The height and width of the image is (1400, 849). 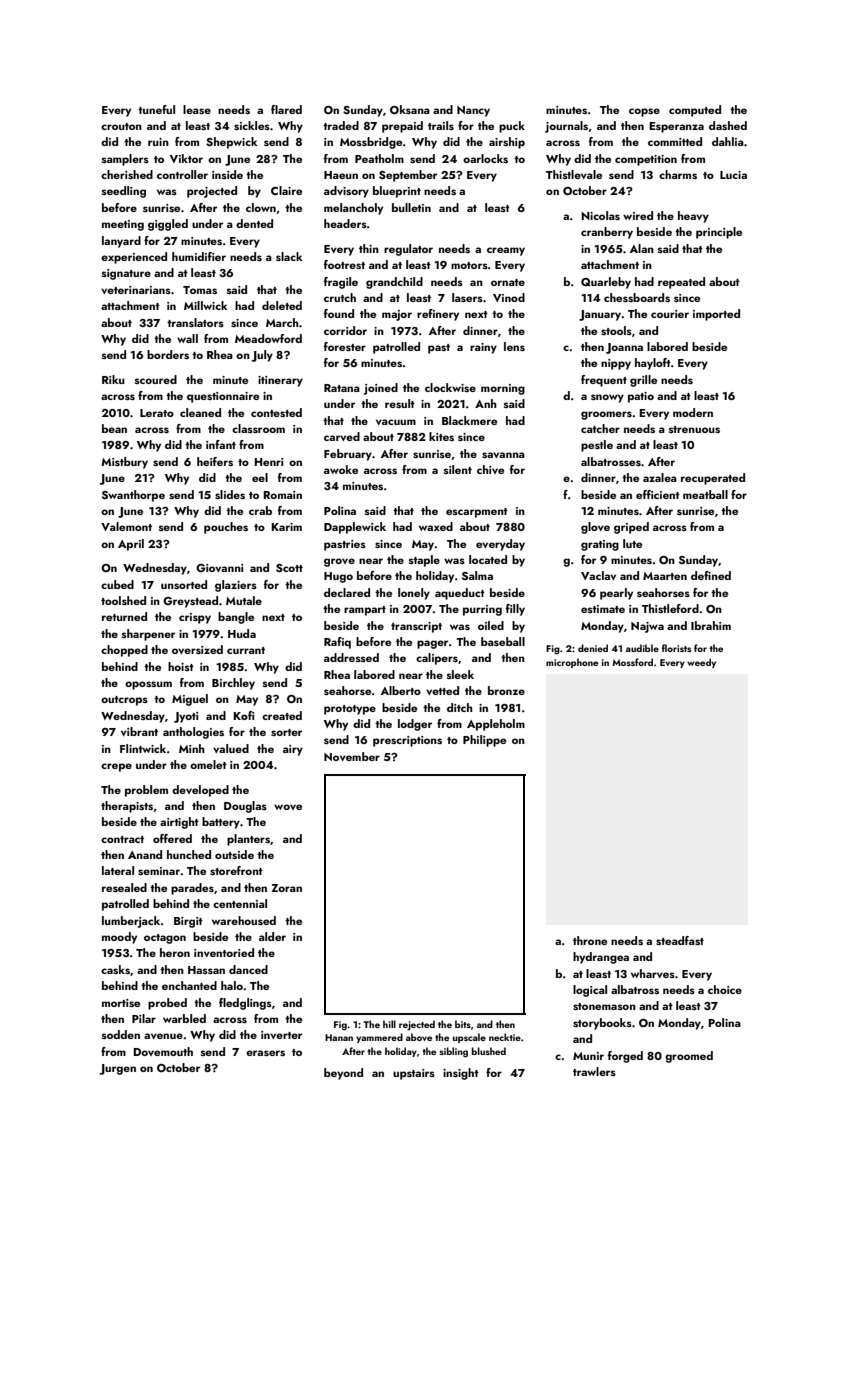 I want to click on insight, so click(x=461, y=1074).
